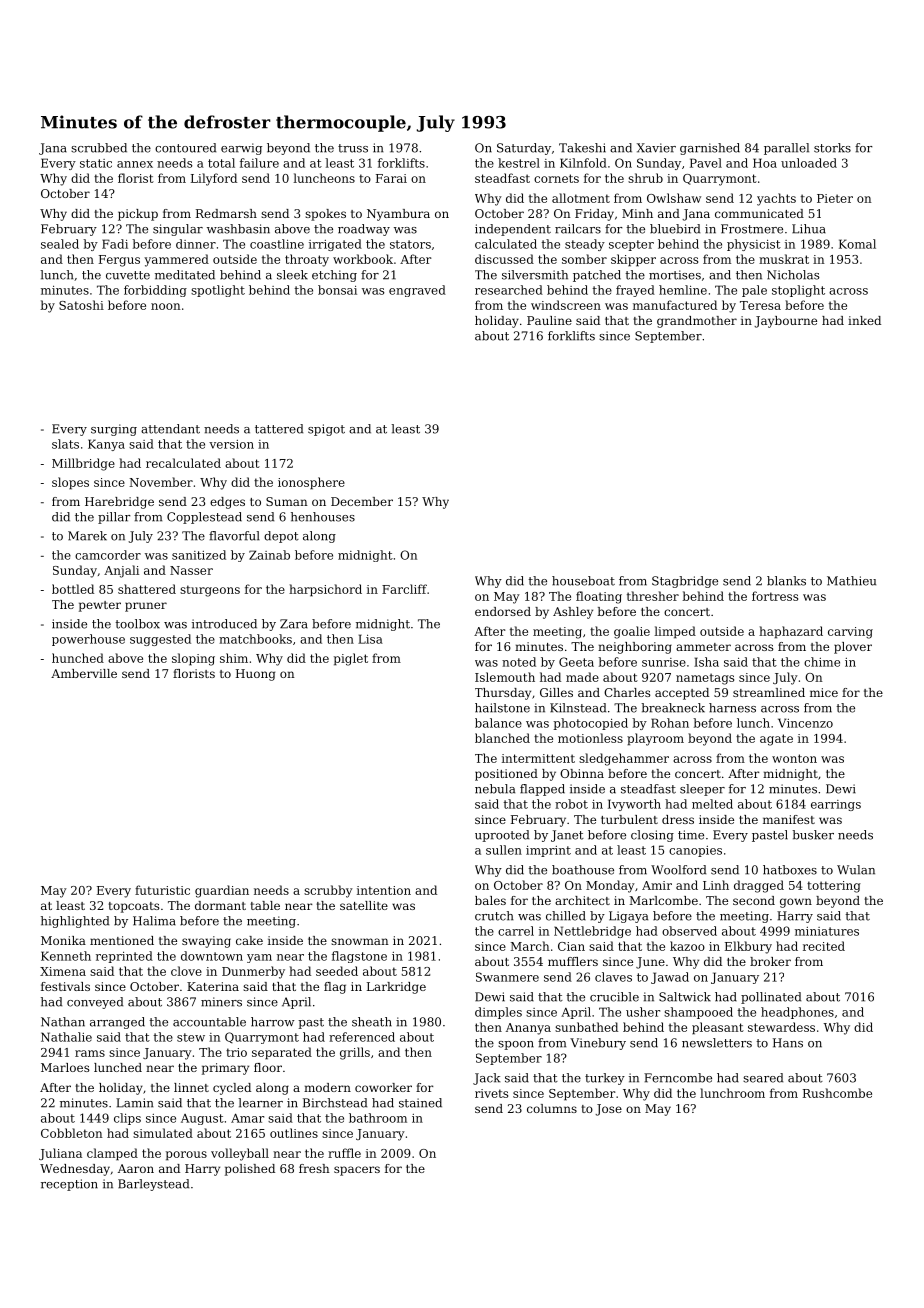 The image size is (924, 1308). Describe the element at coordinates (495, 789) in the document. I see `nebula` at that location.
